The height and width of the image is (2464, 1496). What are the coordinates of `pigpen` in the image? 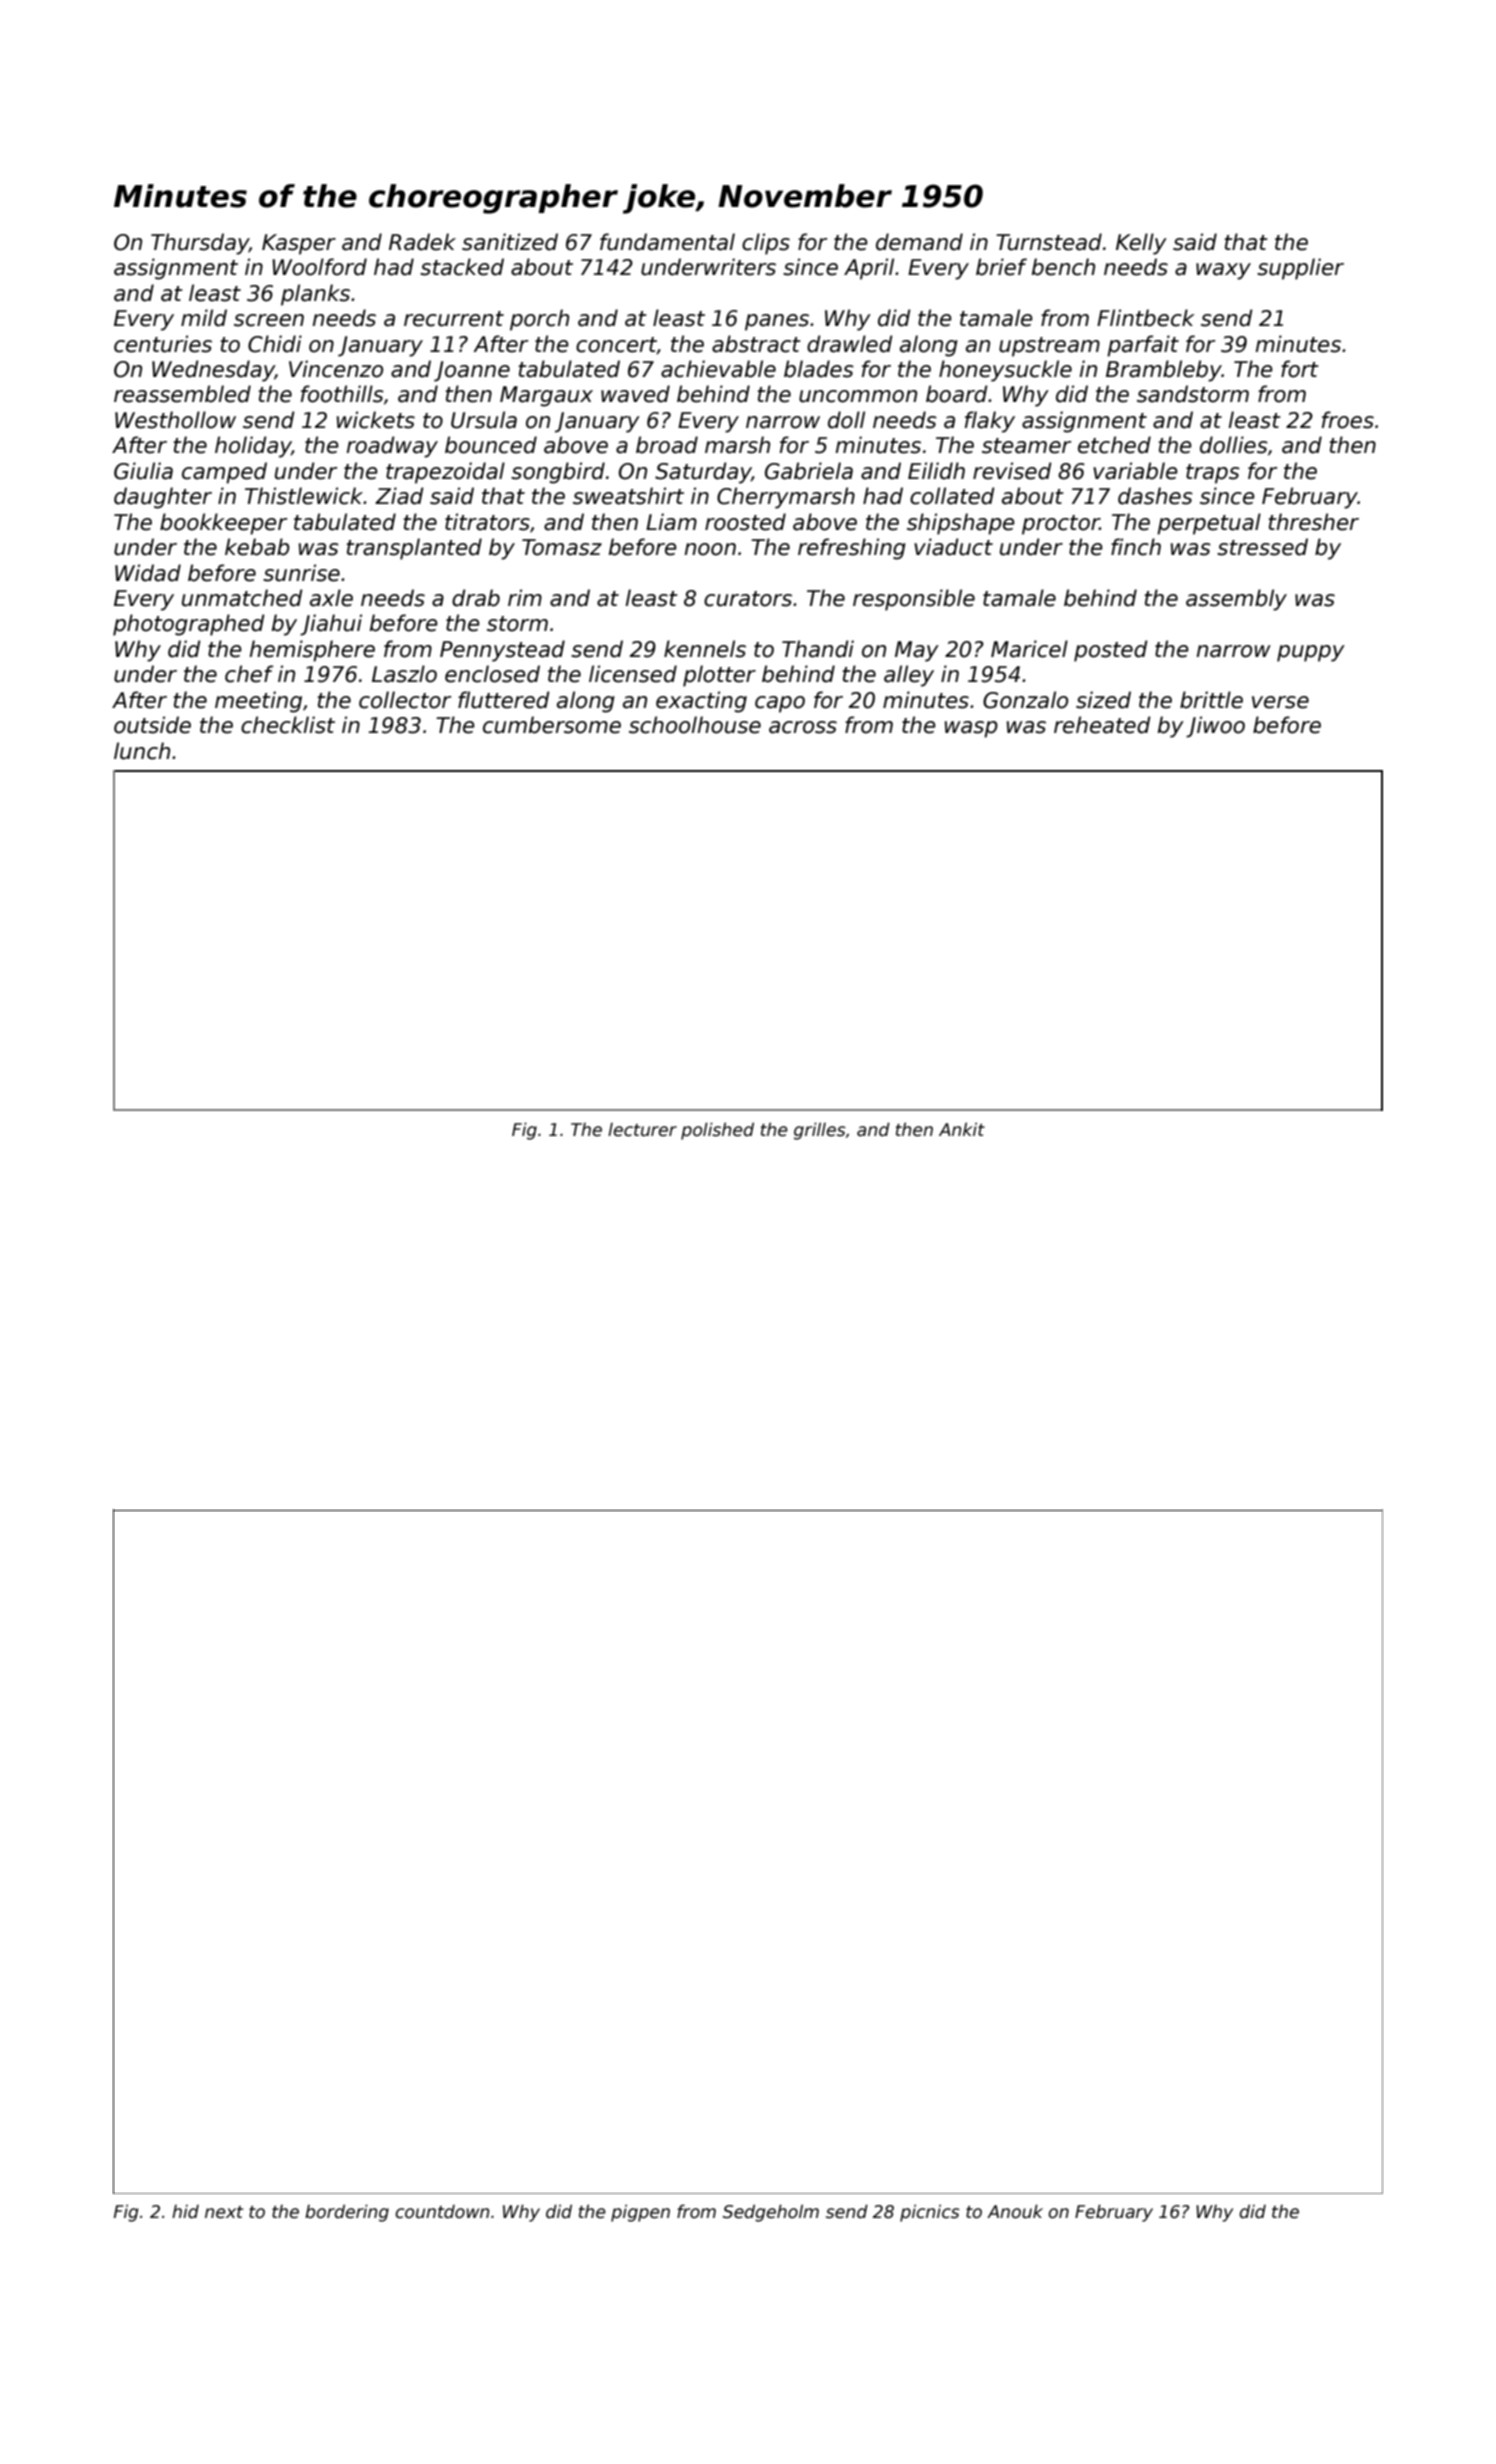 It's located at (640, 2213).
